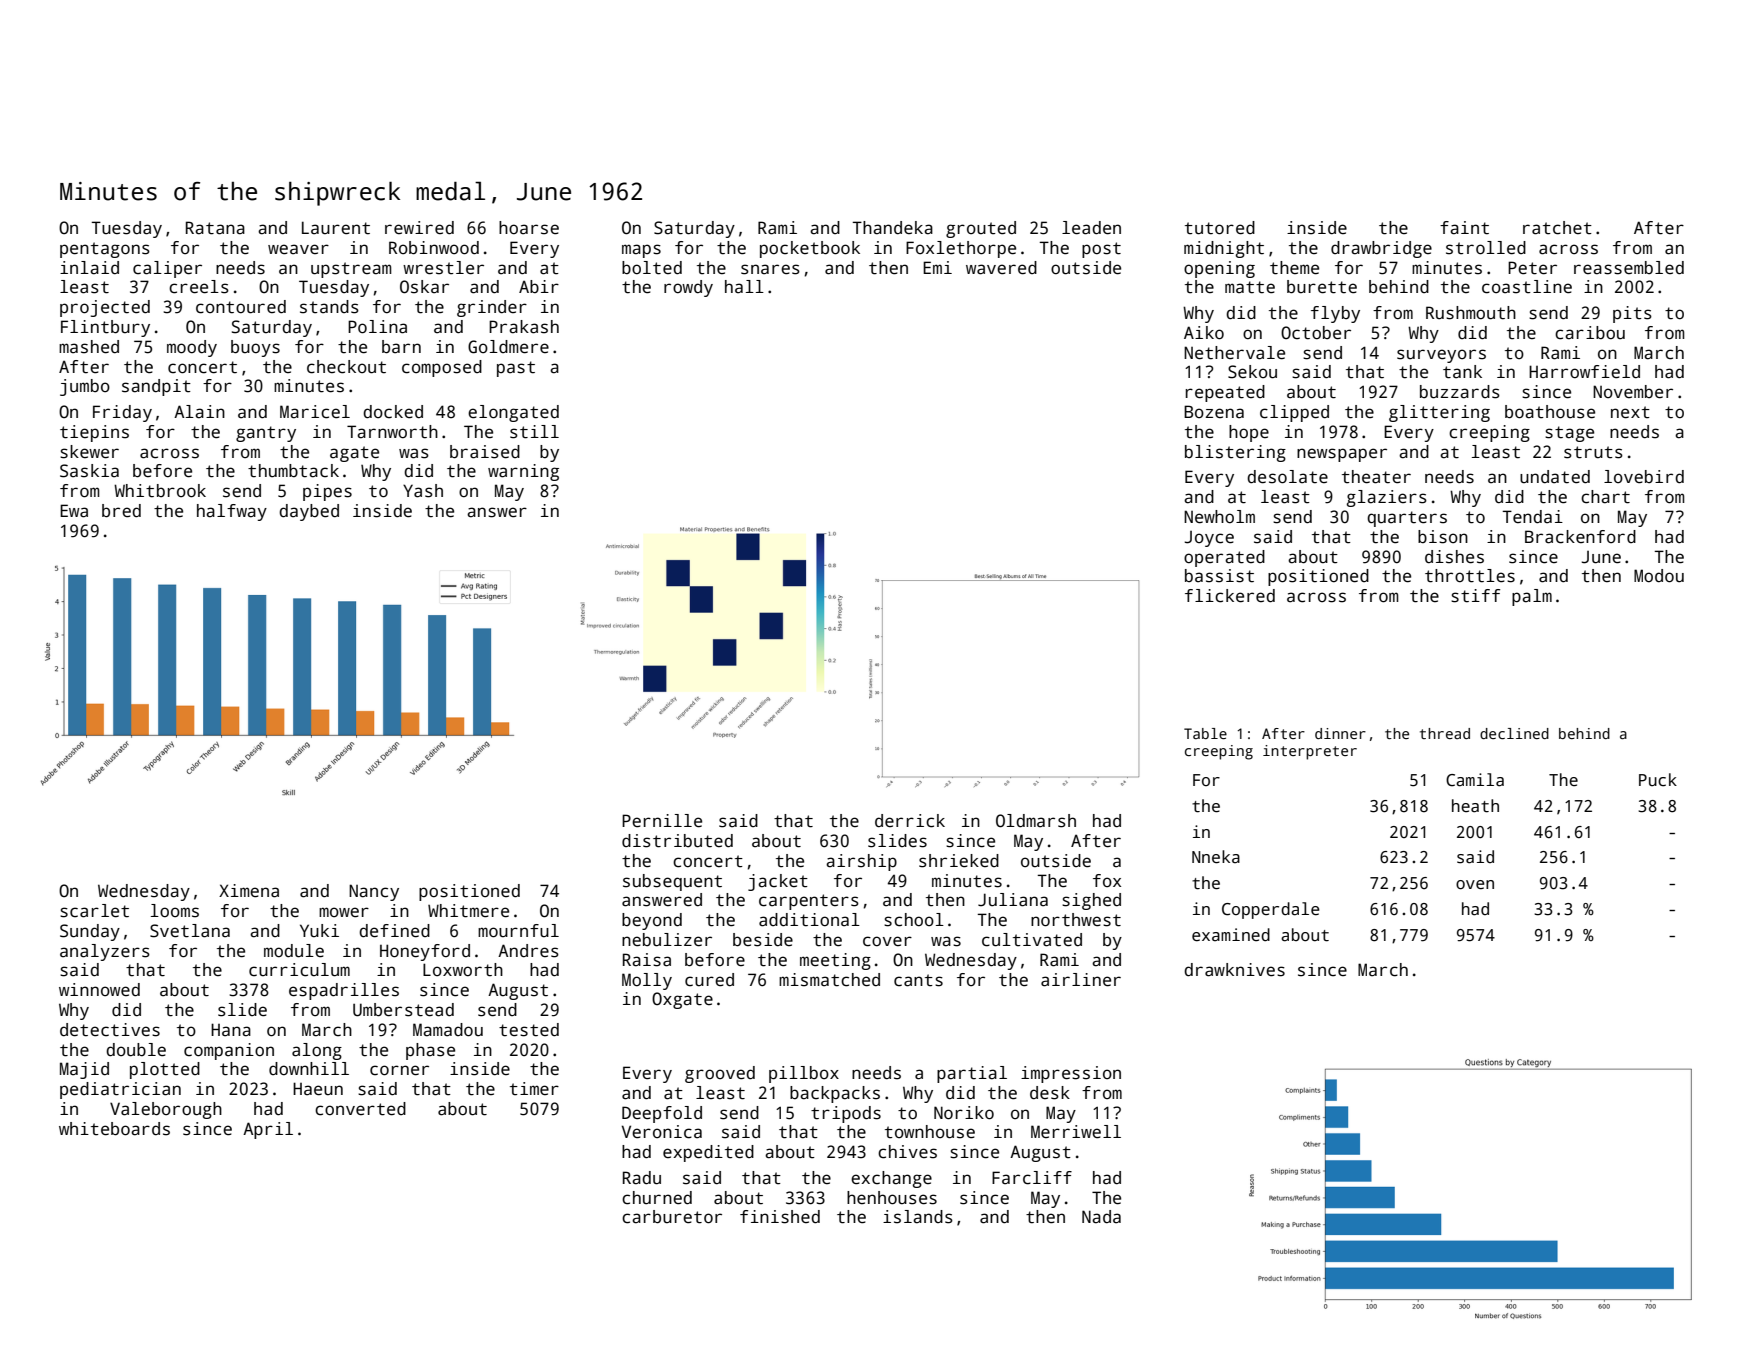  Describe the element at coordinates (1527, 287) in the screenshot. I see `coastline` at that location.
